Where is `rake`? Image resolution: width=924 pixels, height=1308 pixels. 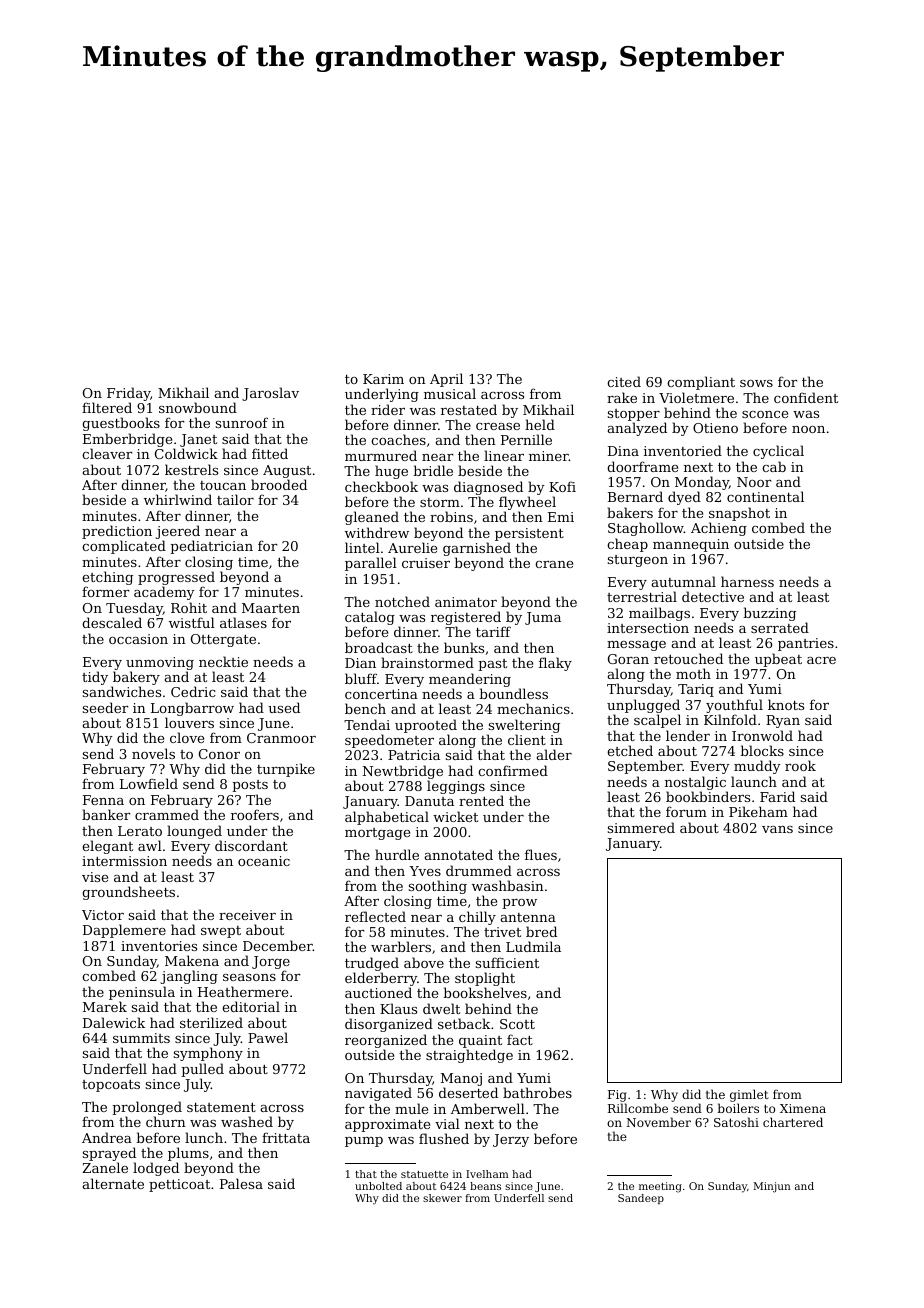
rake is located at coordinates (622, 397).
